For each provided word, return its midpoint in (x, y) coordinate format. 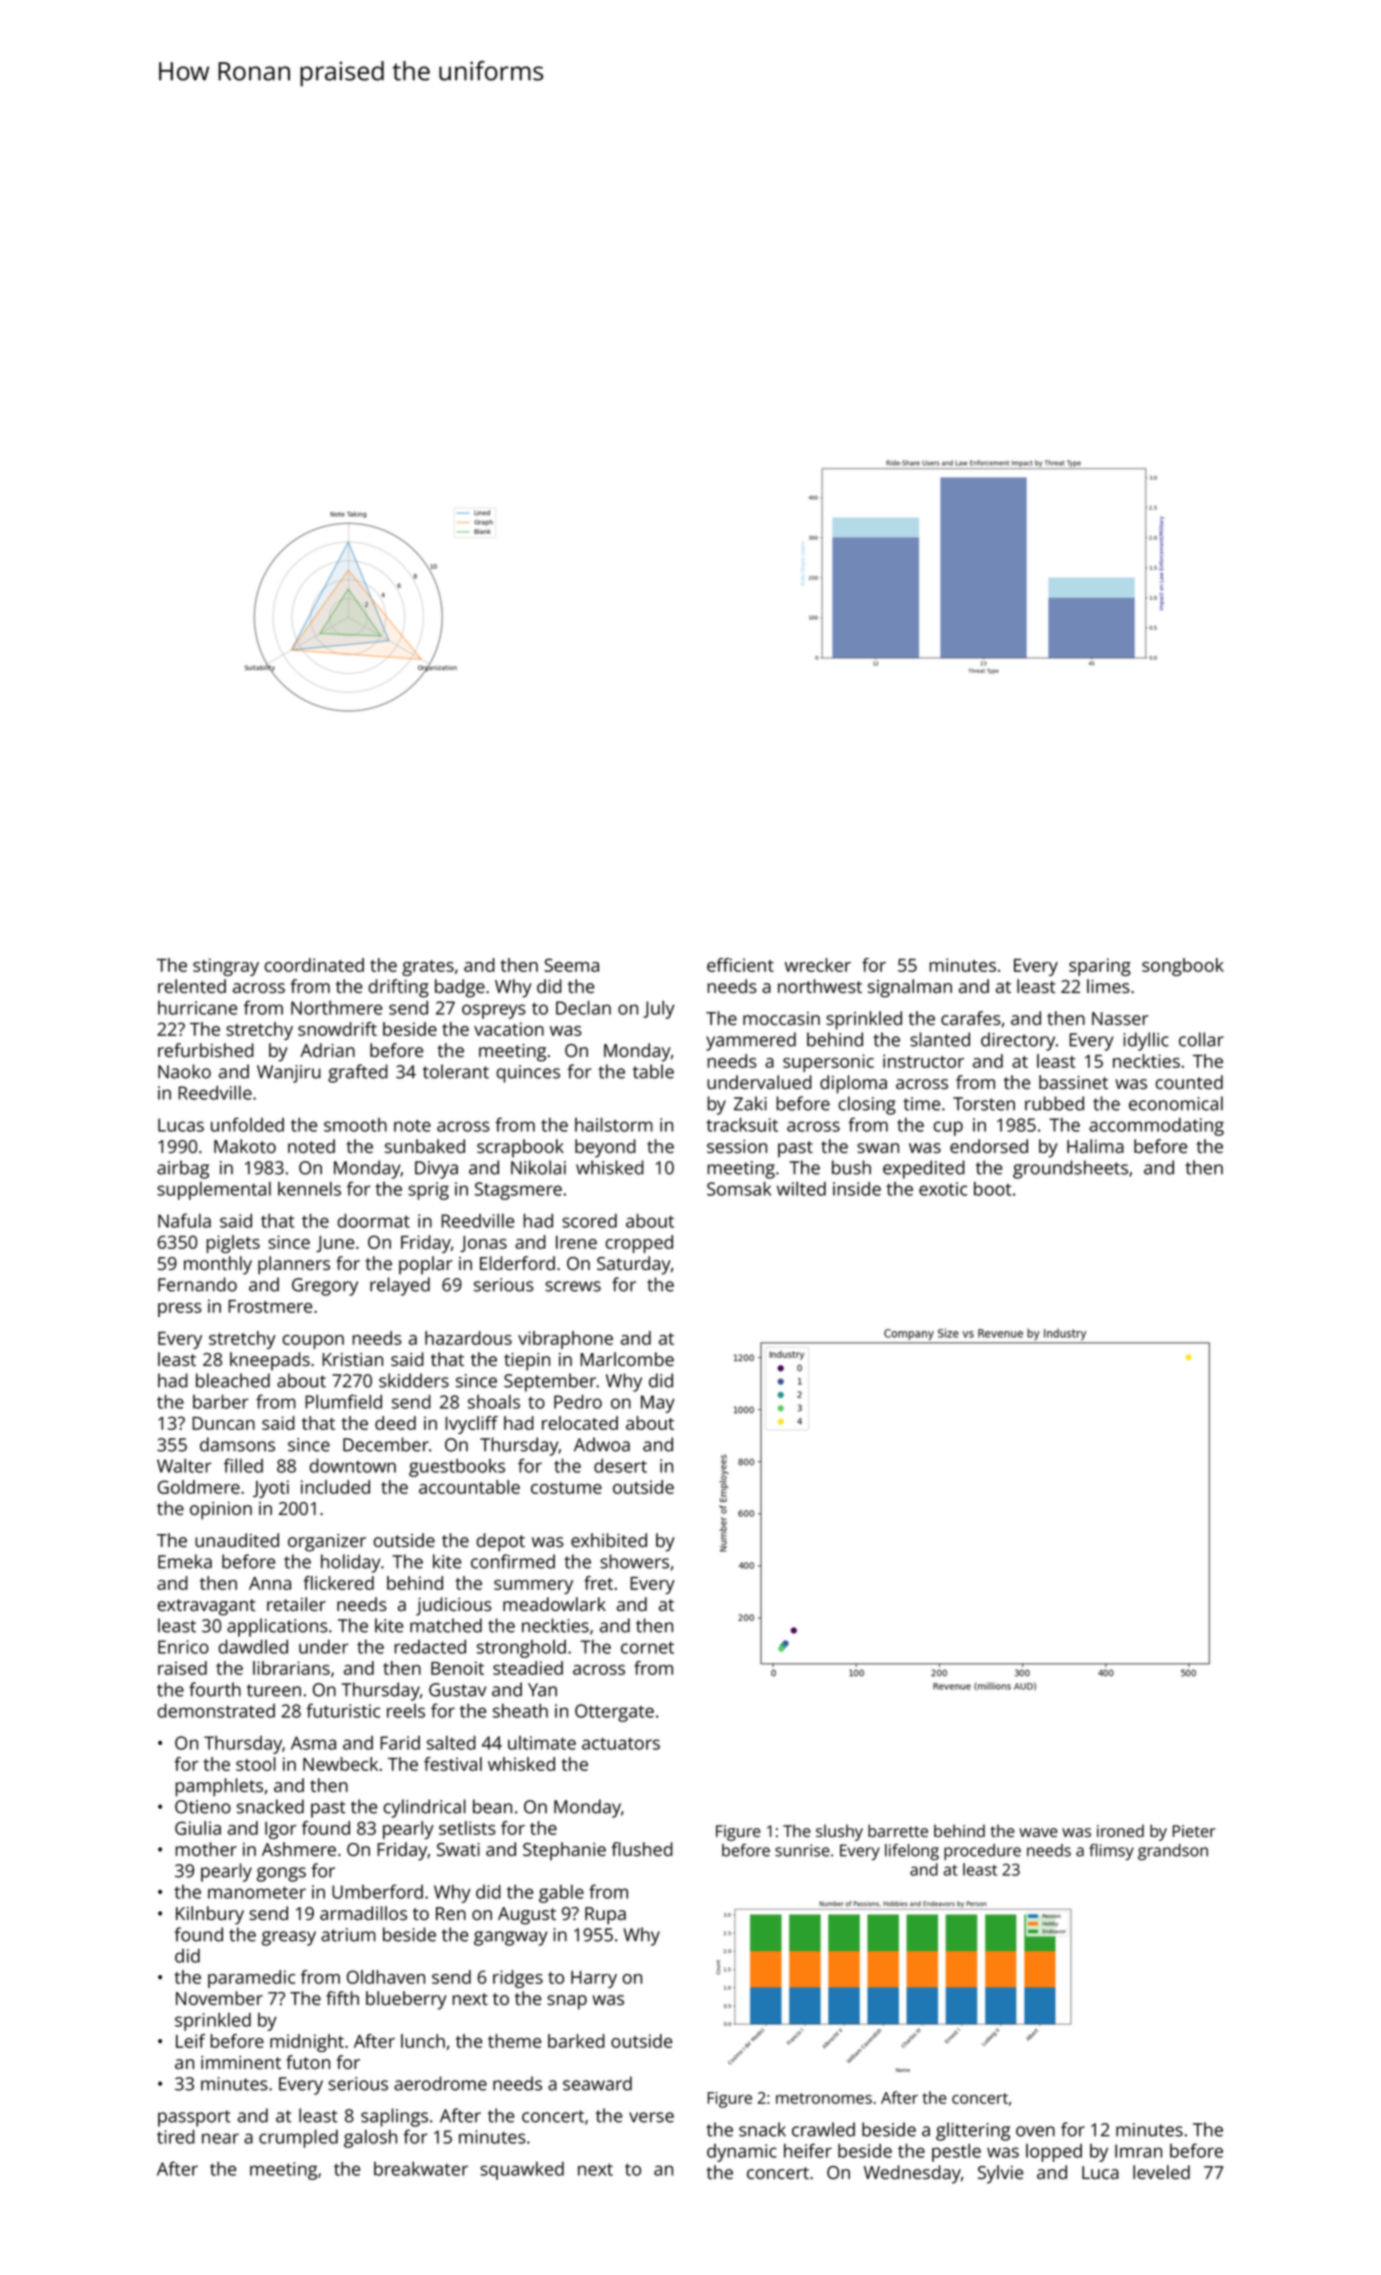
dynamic (742, 2153)
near (220, 2138)
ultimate (542, 1743)
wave (1038, 1832)
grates (428, 968)
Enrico (183, 1647)
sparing (1100, 967)
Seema (571, 965)
